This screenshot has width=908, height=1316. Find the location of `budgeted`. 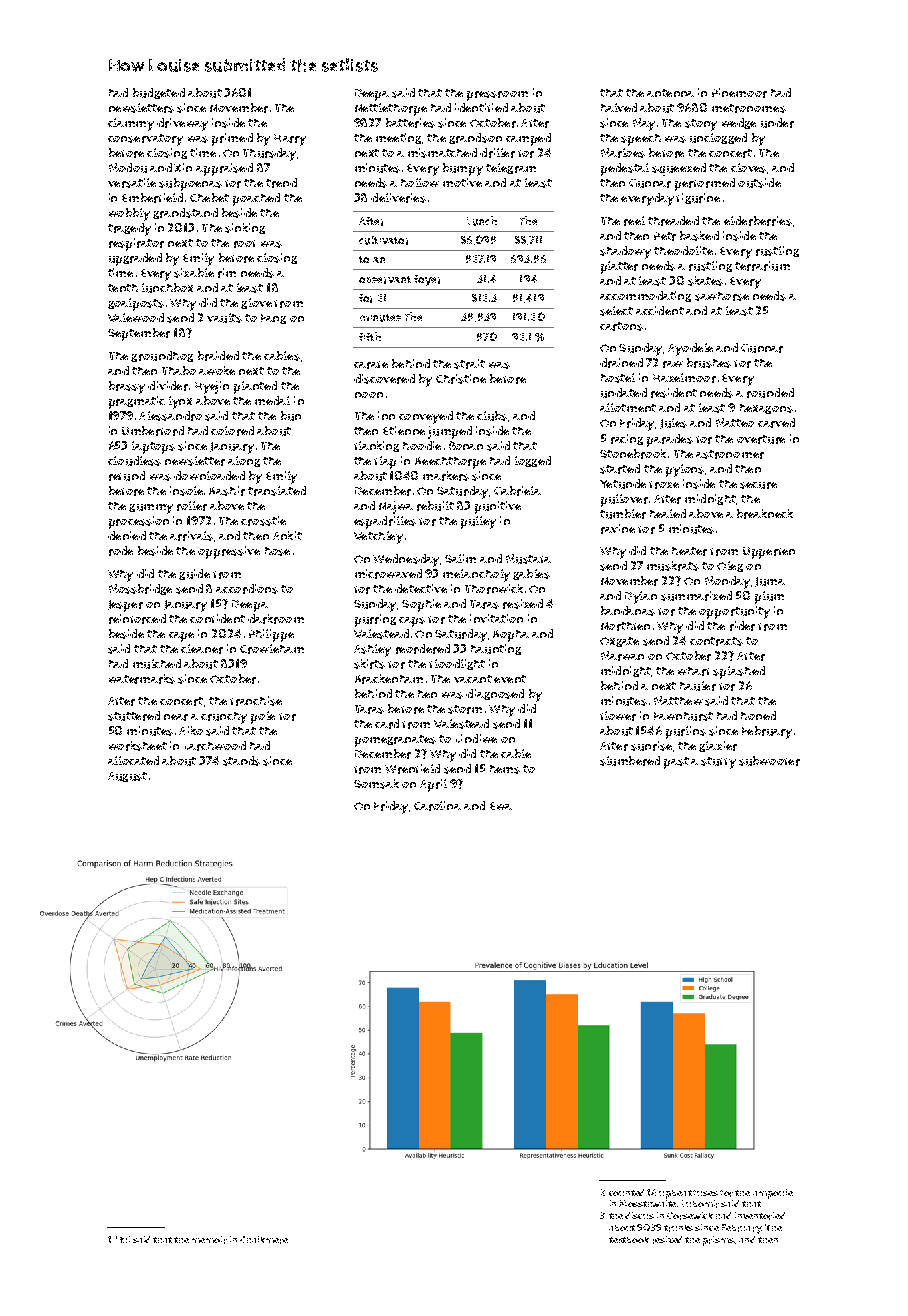

budgeted is located at coordinates (159, 93).
